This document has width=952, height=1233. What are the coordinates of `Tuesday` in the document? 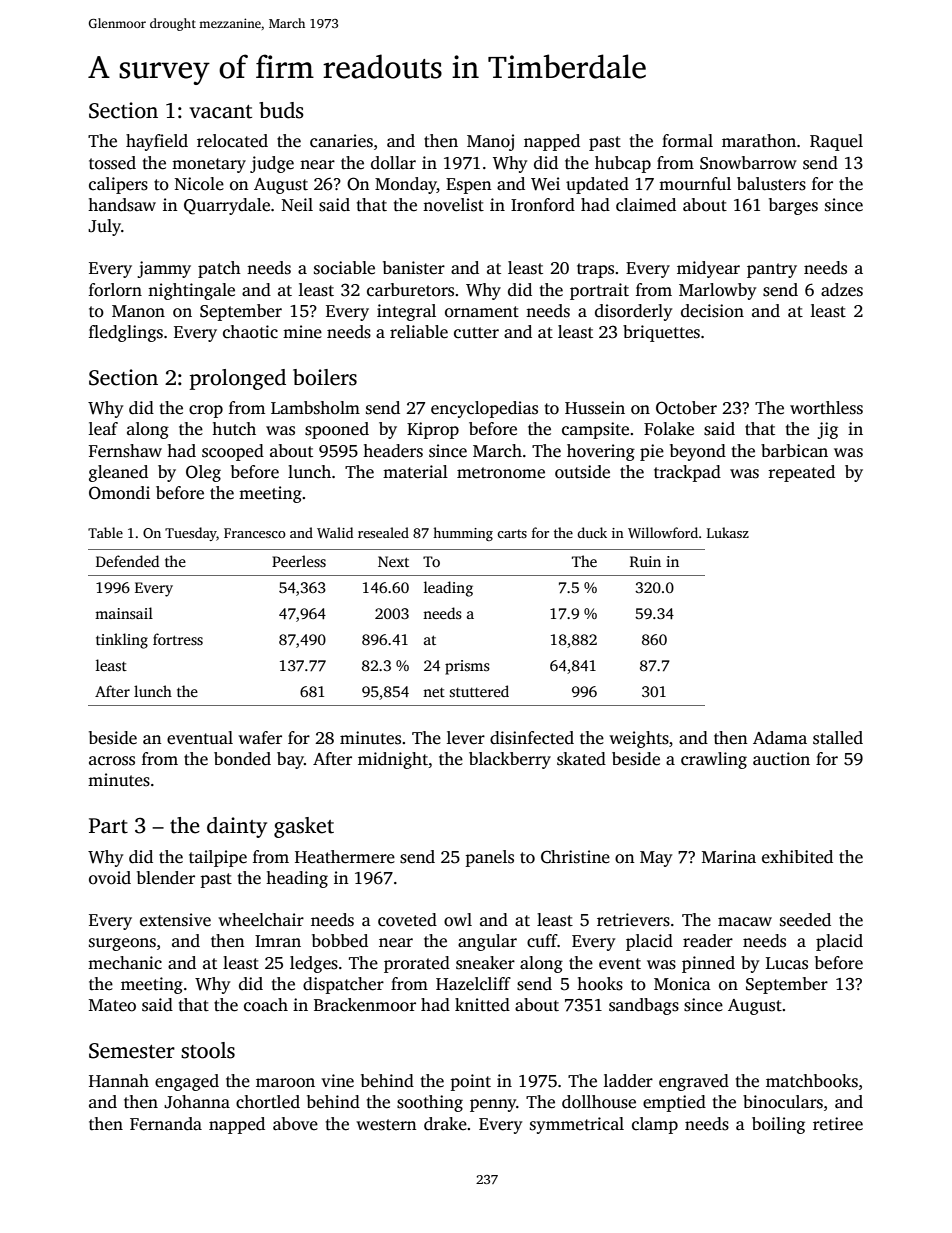 It's located at (191, 534).
